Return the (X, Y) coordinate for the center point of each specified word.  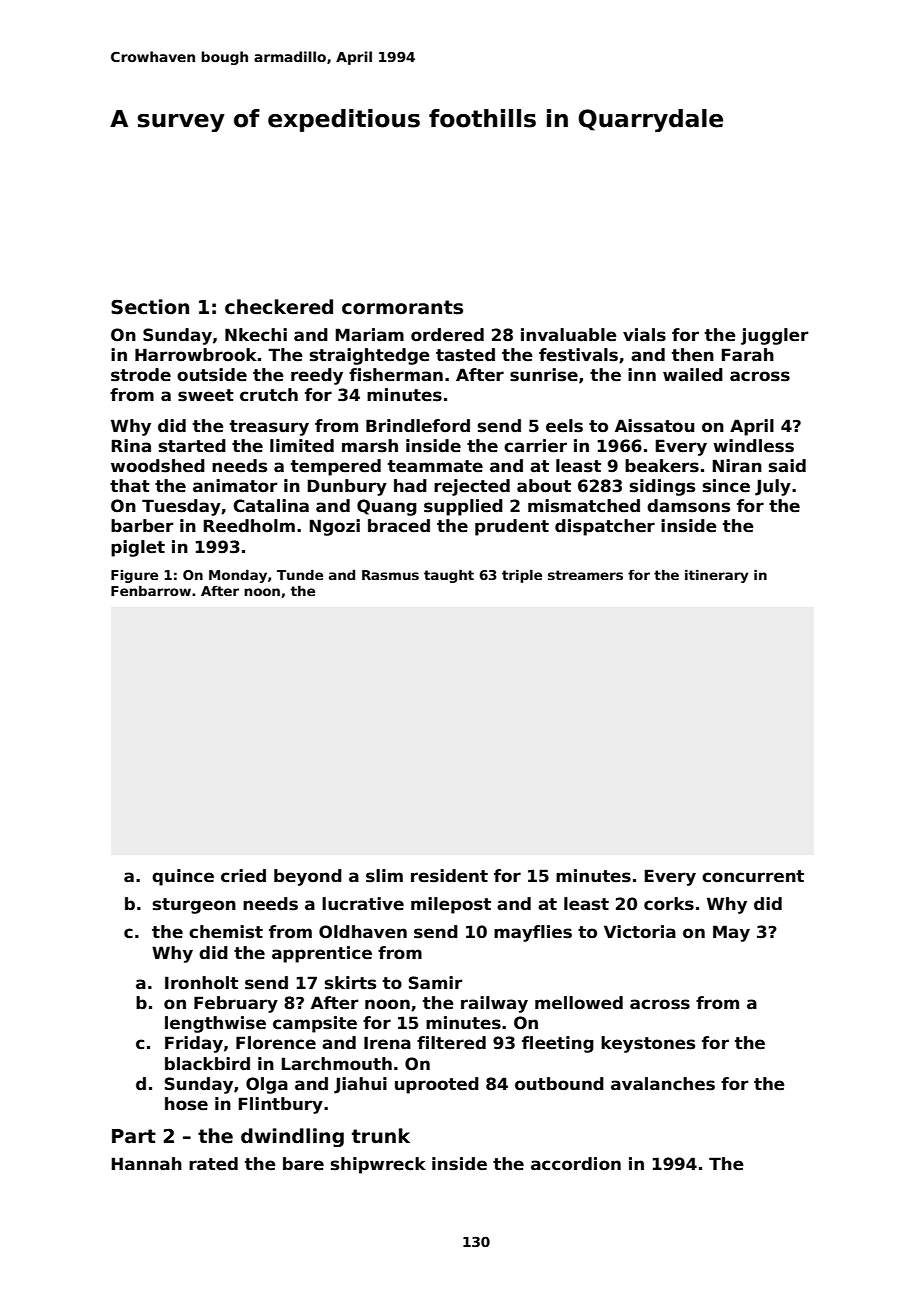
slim (384, 876)
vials (644, 335)
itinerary (717, 576)
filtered (451, 1043)
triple (522, 576)
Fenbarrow (151, 591)
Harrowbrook (196, 355)
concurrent (753, 876)
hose (186, 1104)
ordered (447, 335)
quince (183, 877)
